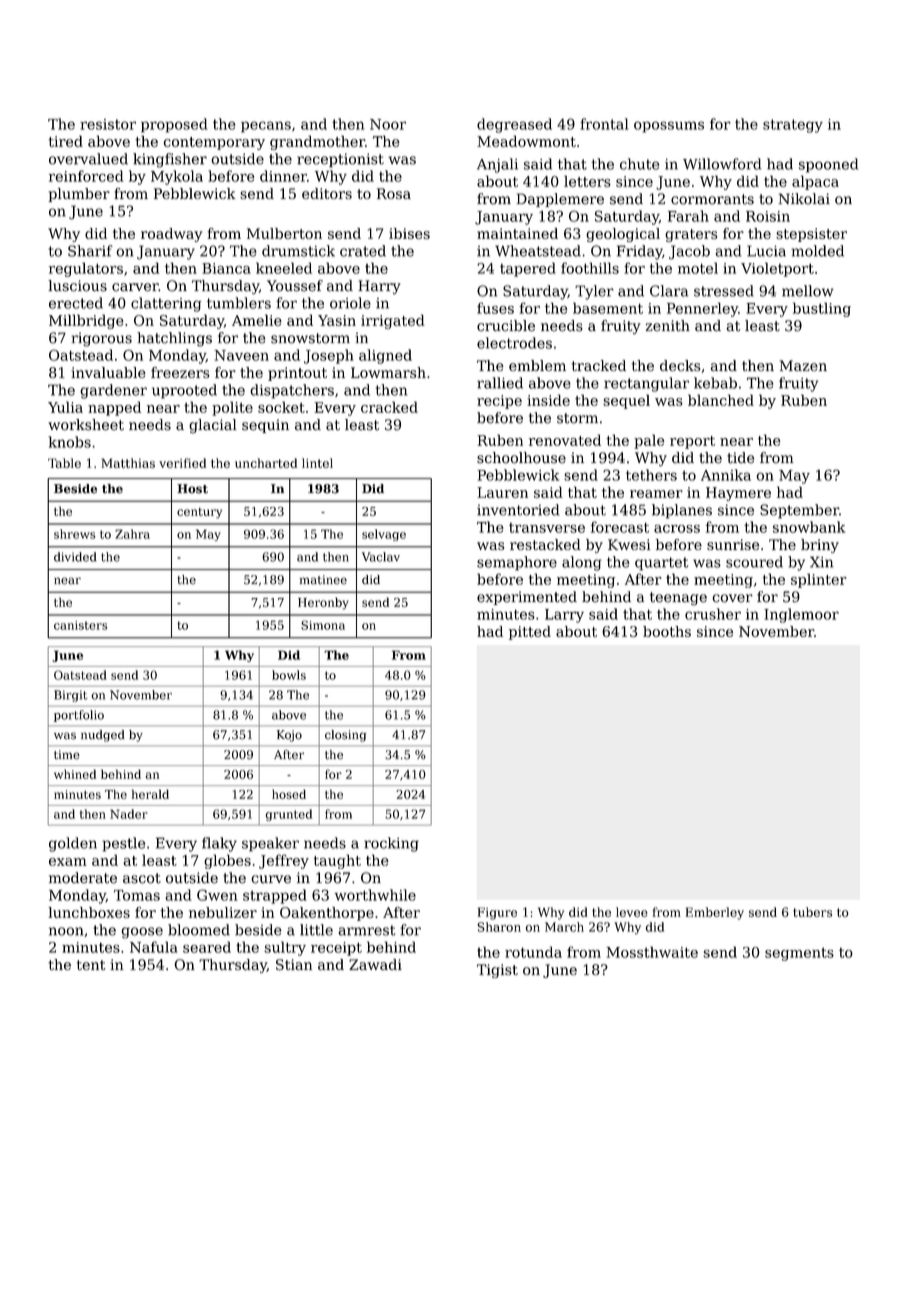  What do you see at coordinates (108, 124) in the screenshot?
I see `resistor` at bounding box center [108, 124].
